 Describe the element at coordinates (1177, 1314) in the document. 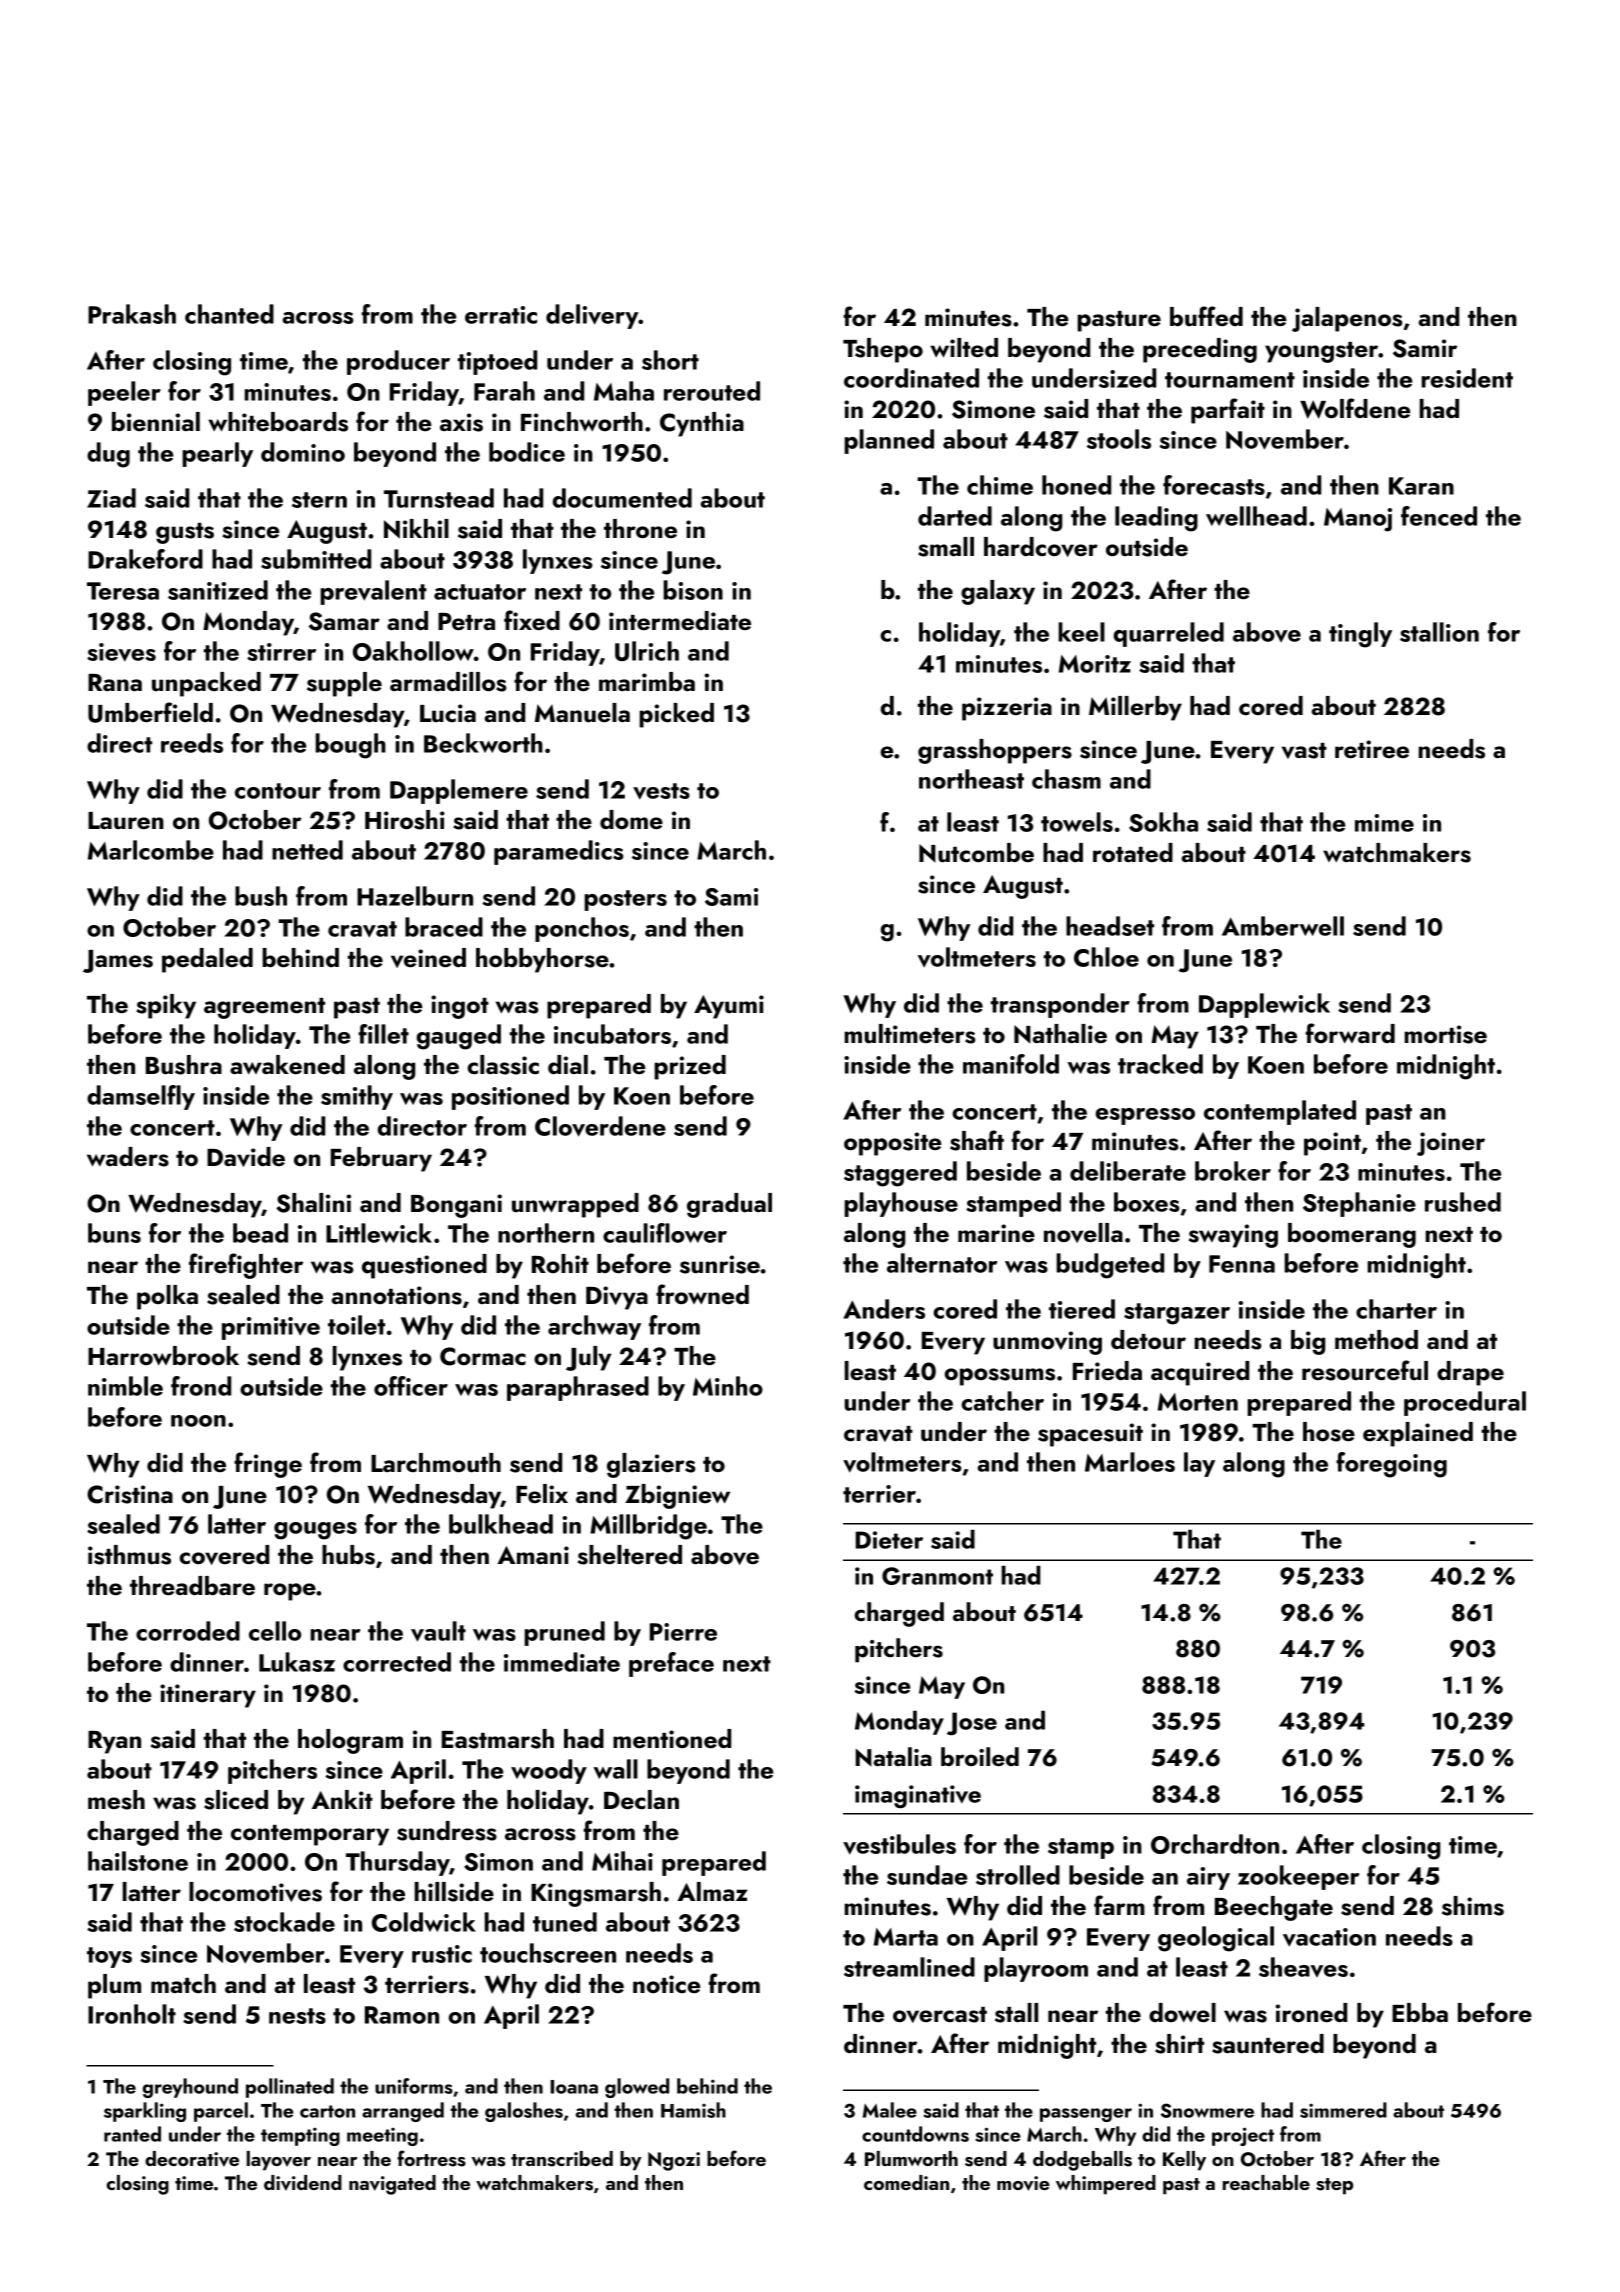

I see `stargazer` at that location.
